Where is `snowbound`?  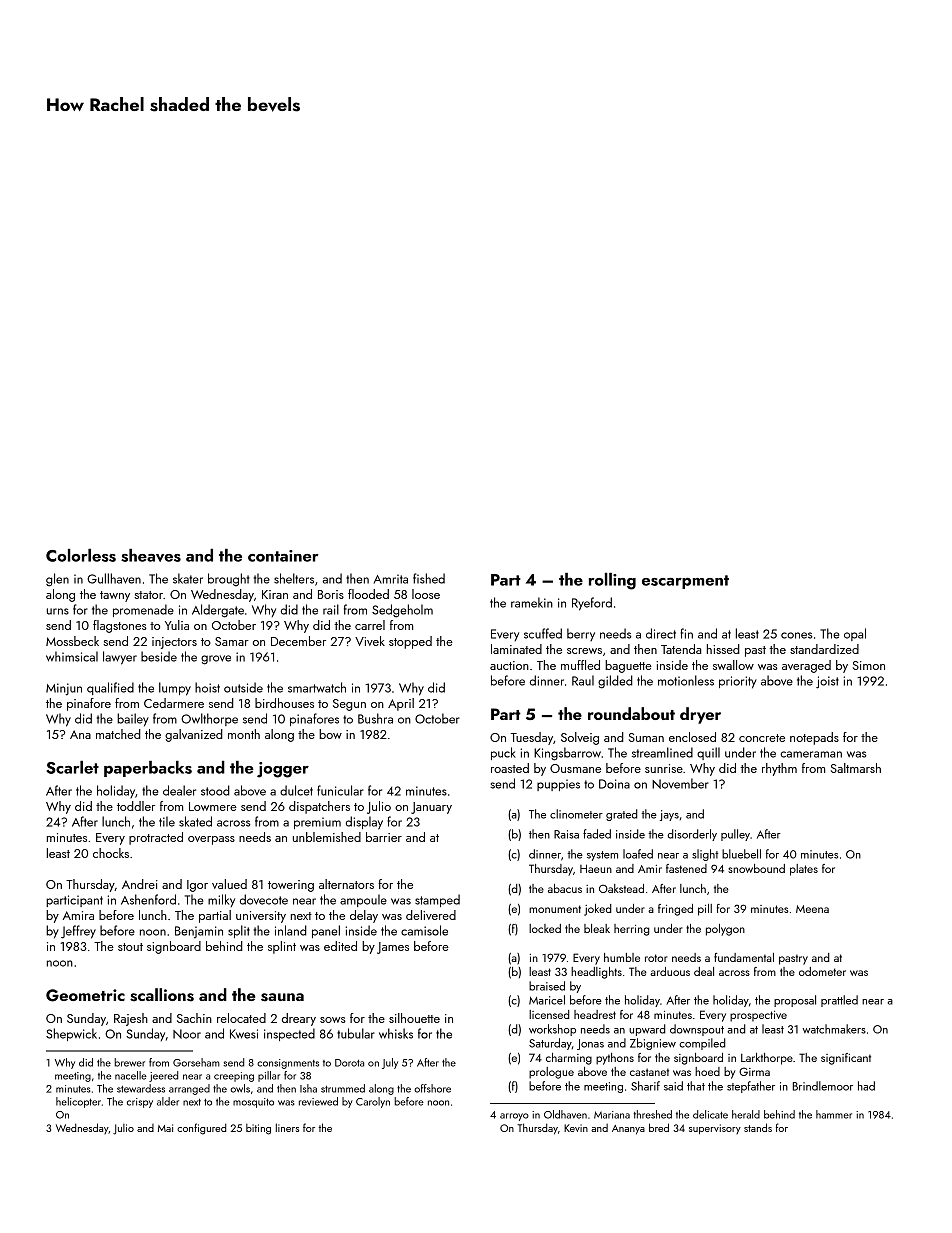 snowbound is located at coordinates (756, 868).
